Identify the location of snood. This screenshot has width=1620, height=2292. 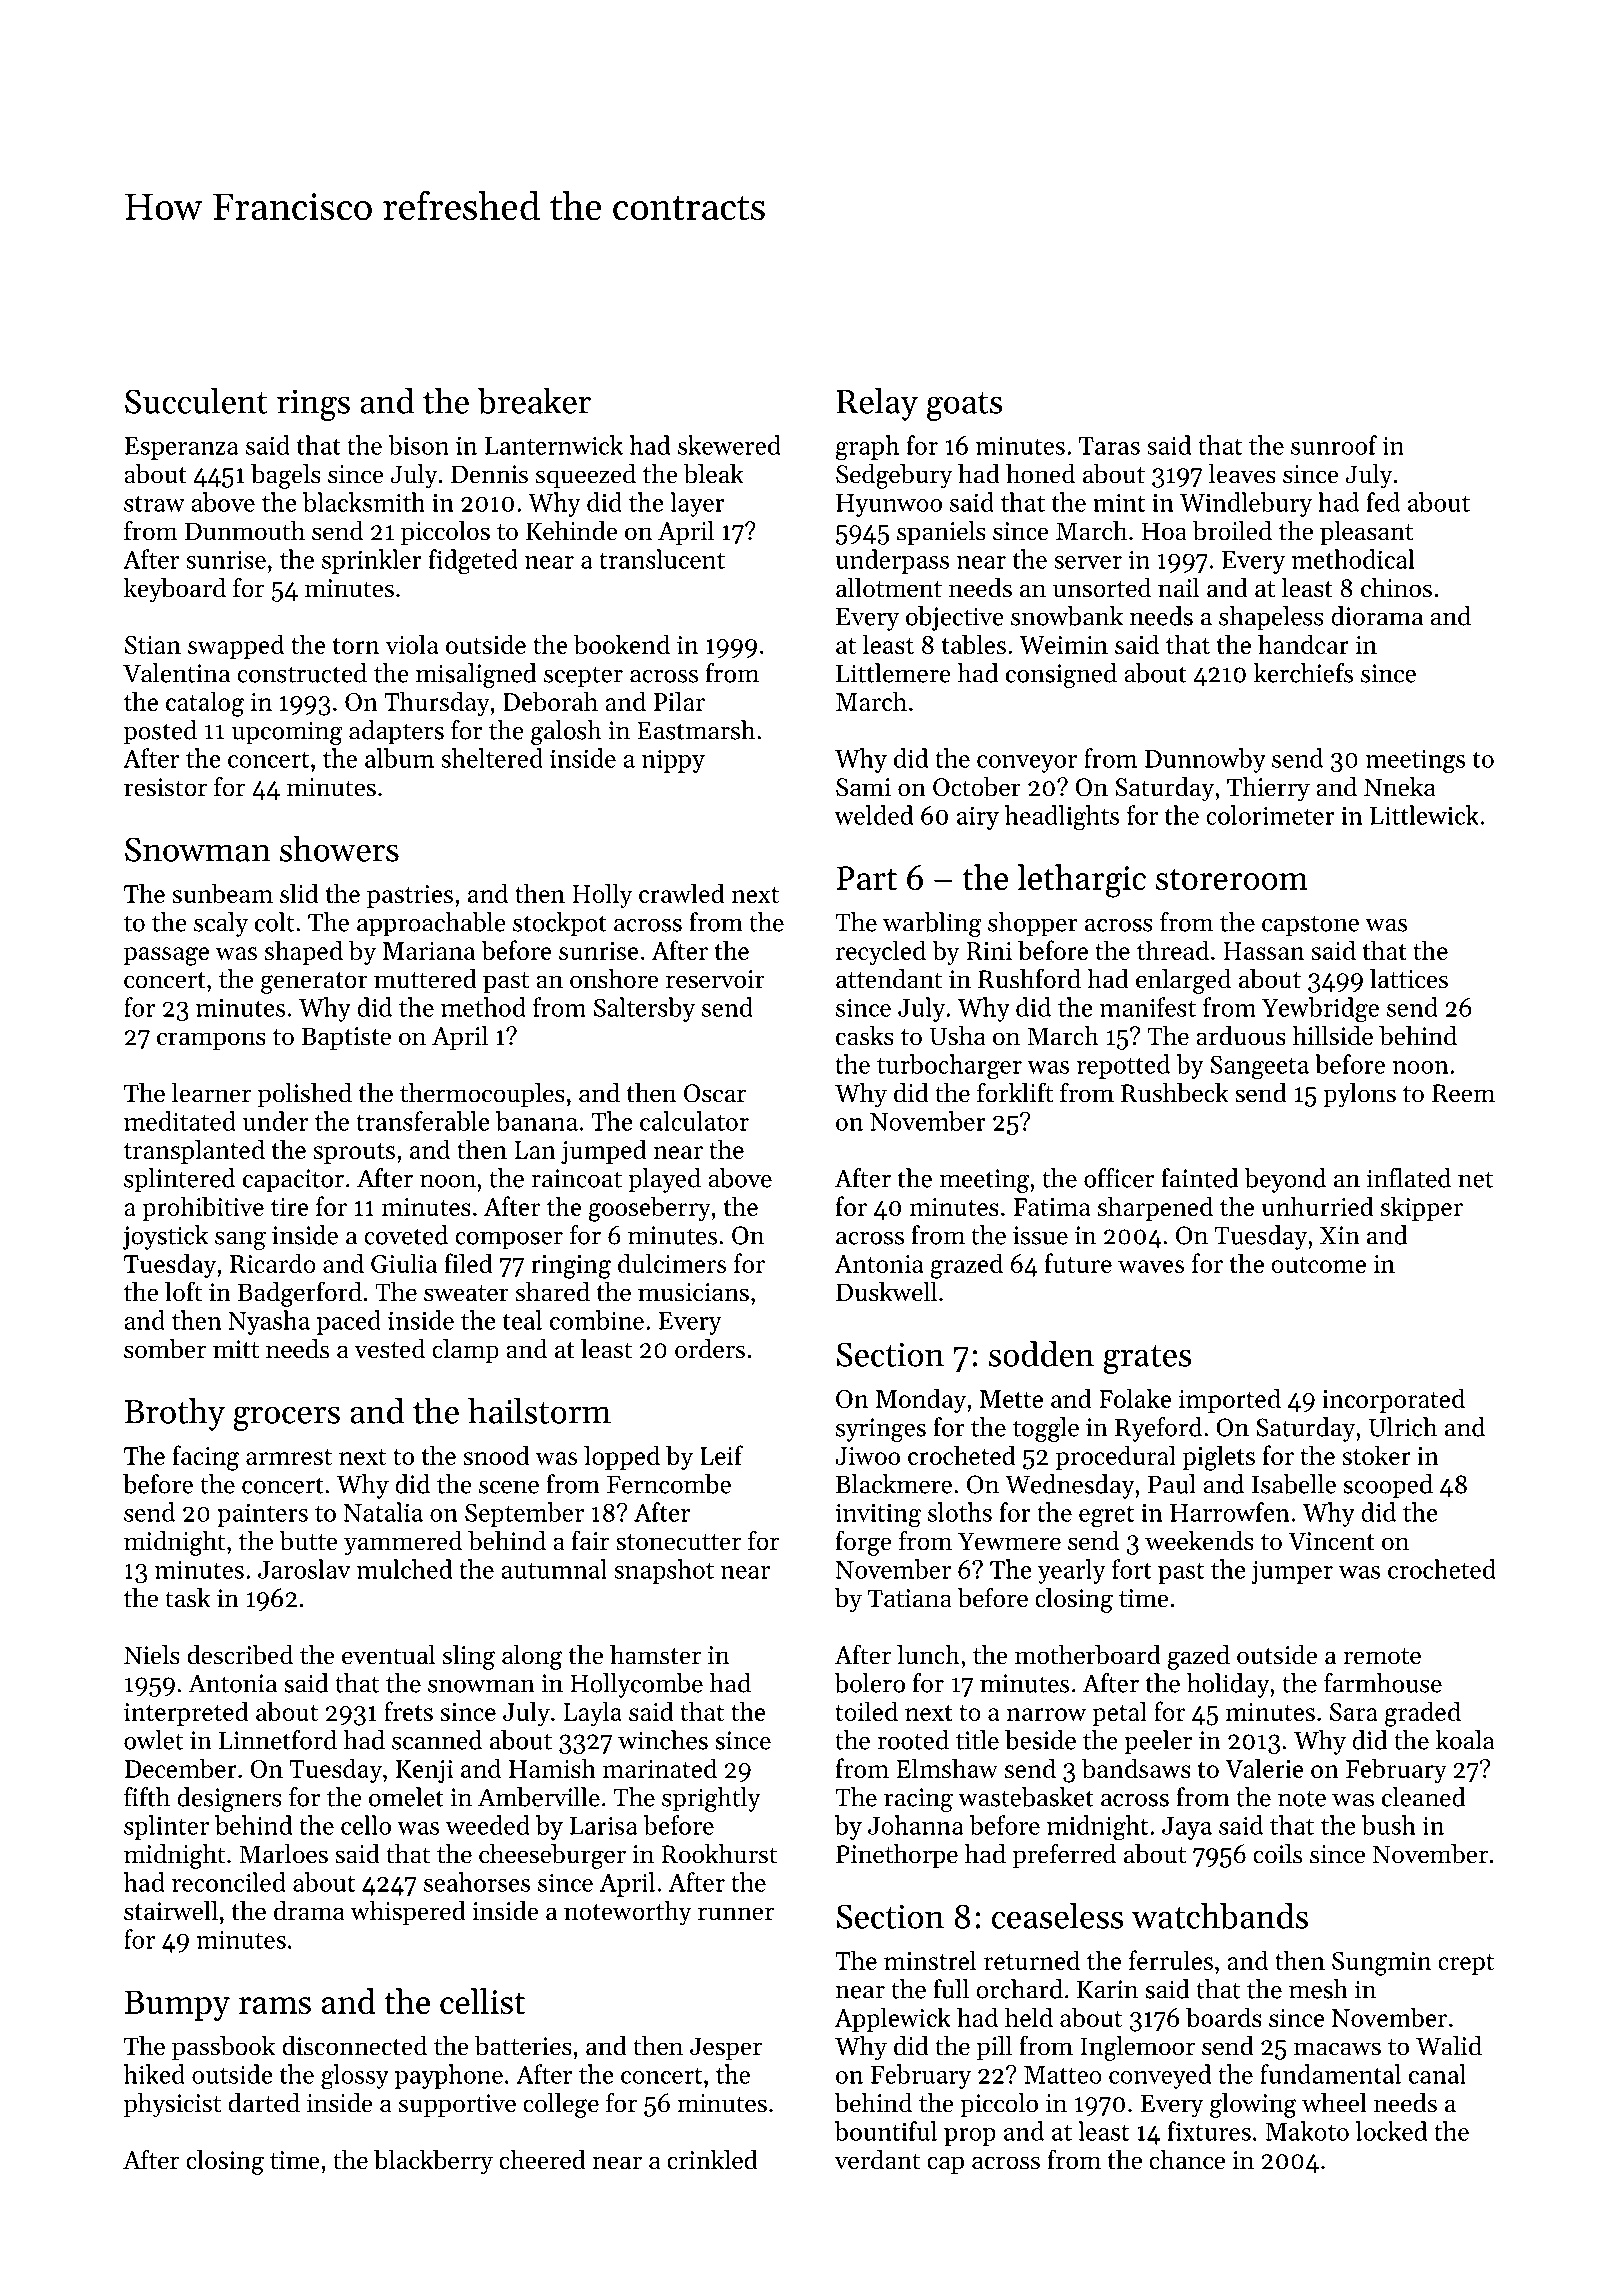
(496, 1455).
